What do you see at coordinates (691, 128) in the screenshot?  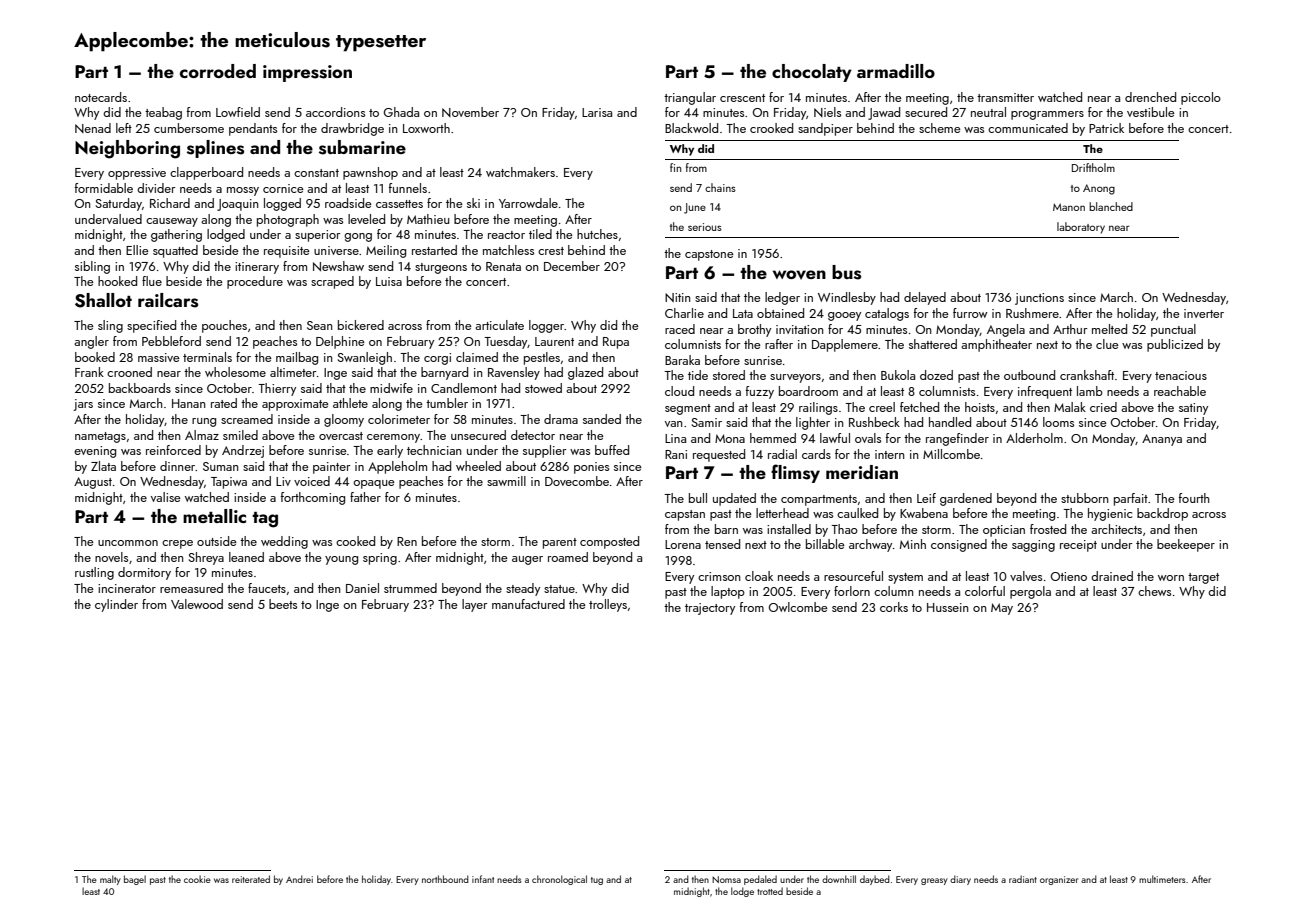 I see `Blackwold` at bounding box center [691, 128].
